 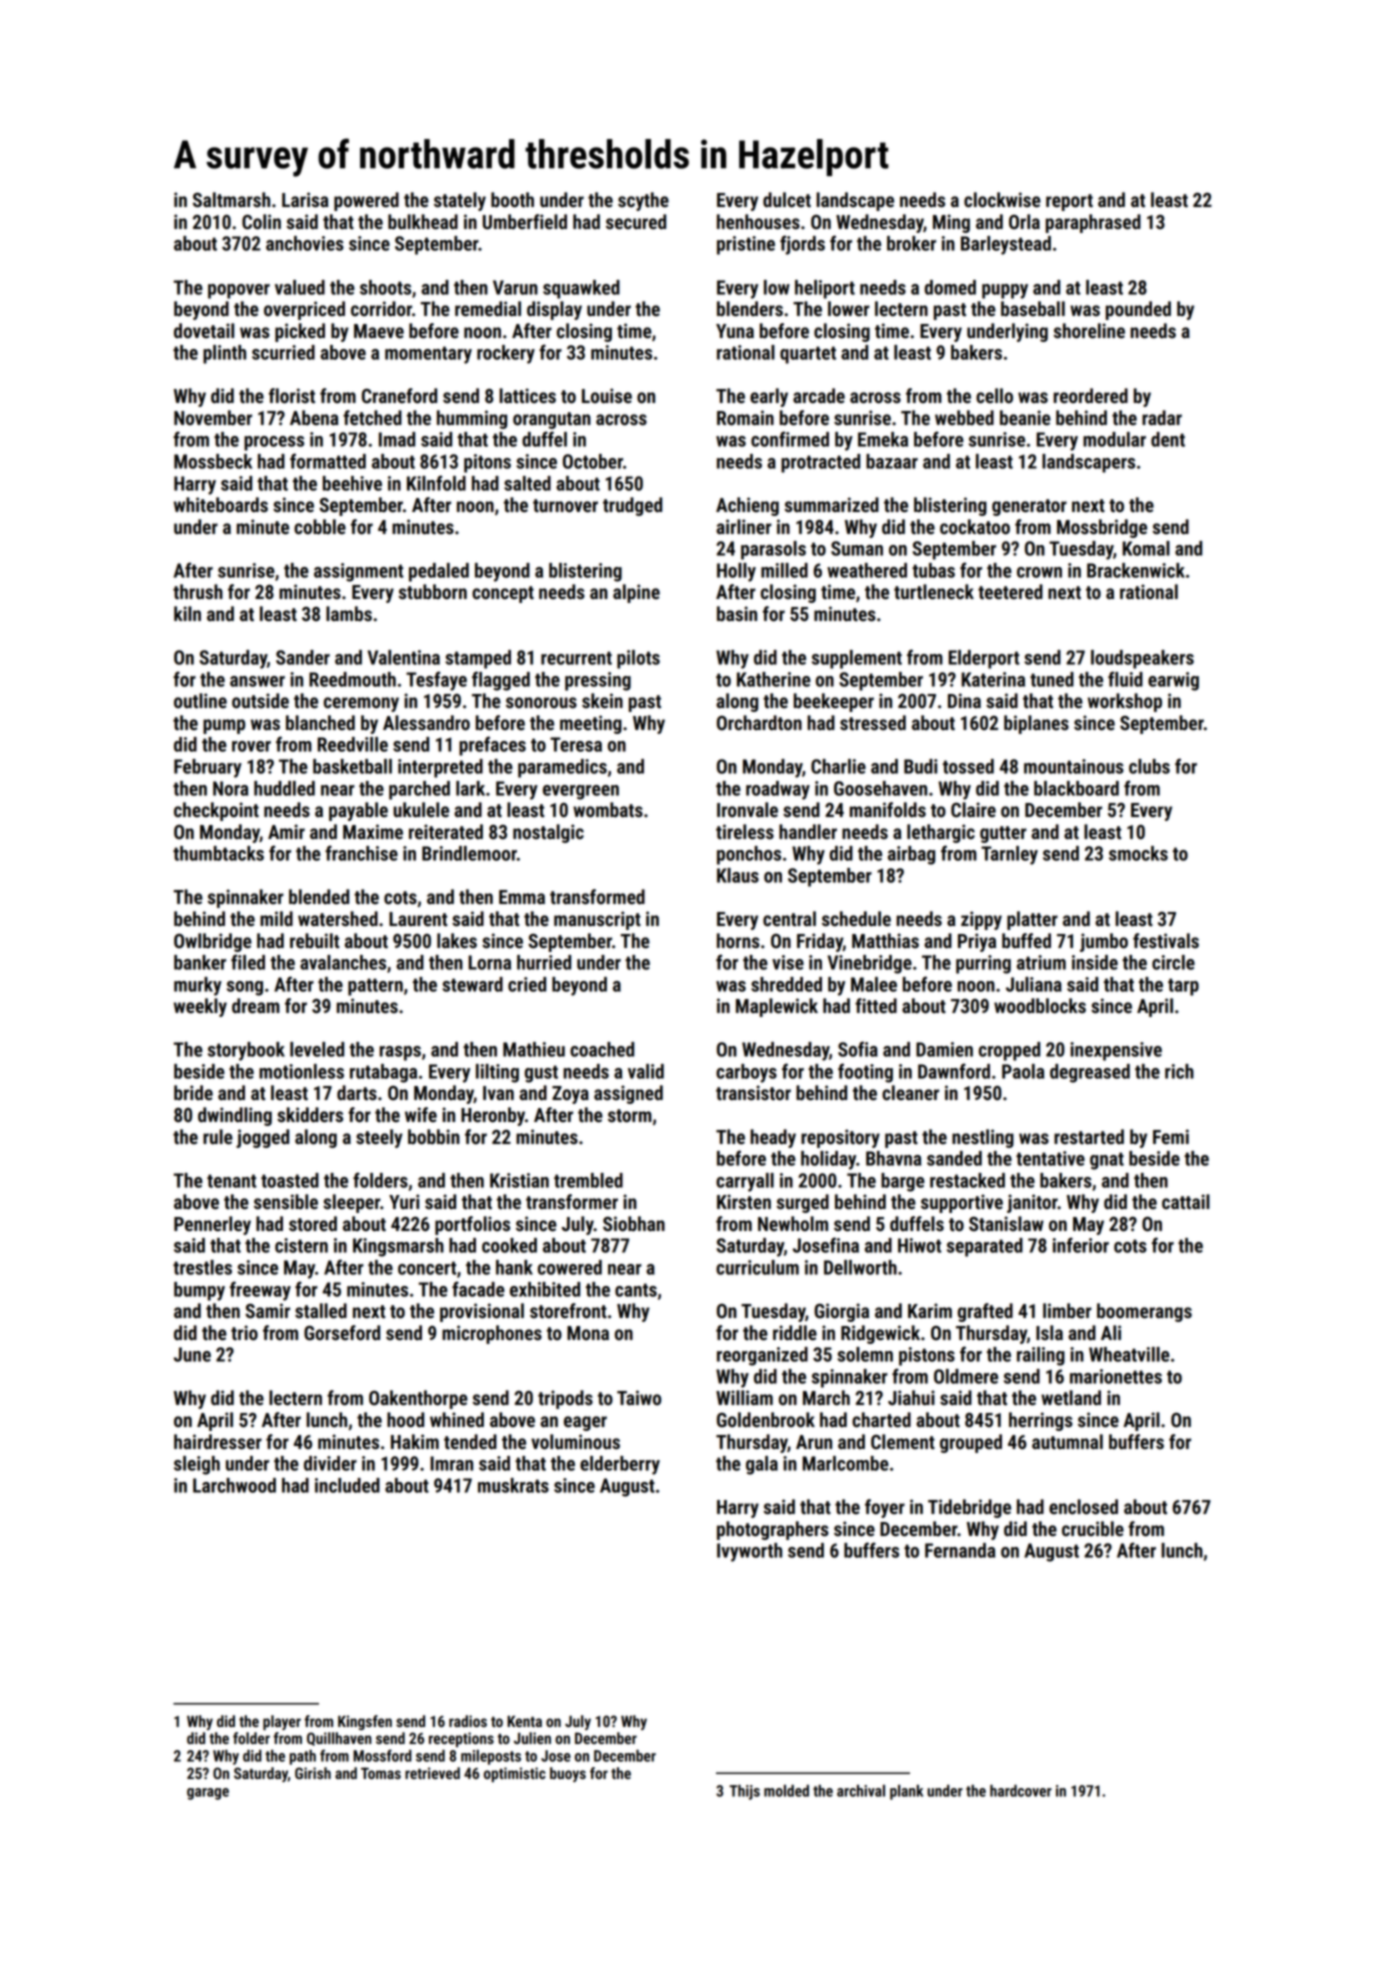 What do you see at coordinates (208, 1794) in the screenshot?
I see `garage` at bounding box center [208, 1794].
